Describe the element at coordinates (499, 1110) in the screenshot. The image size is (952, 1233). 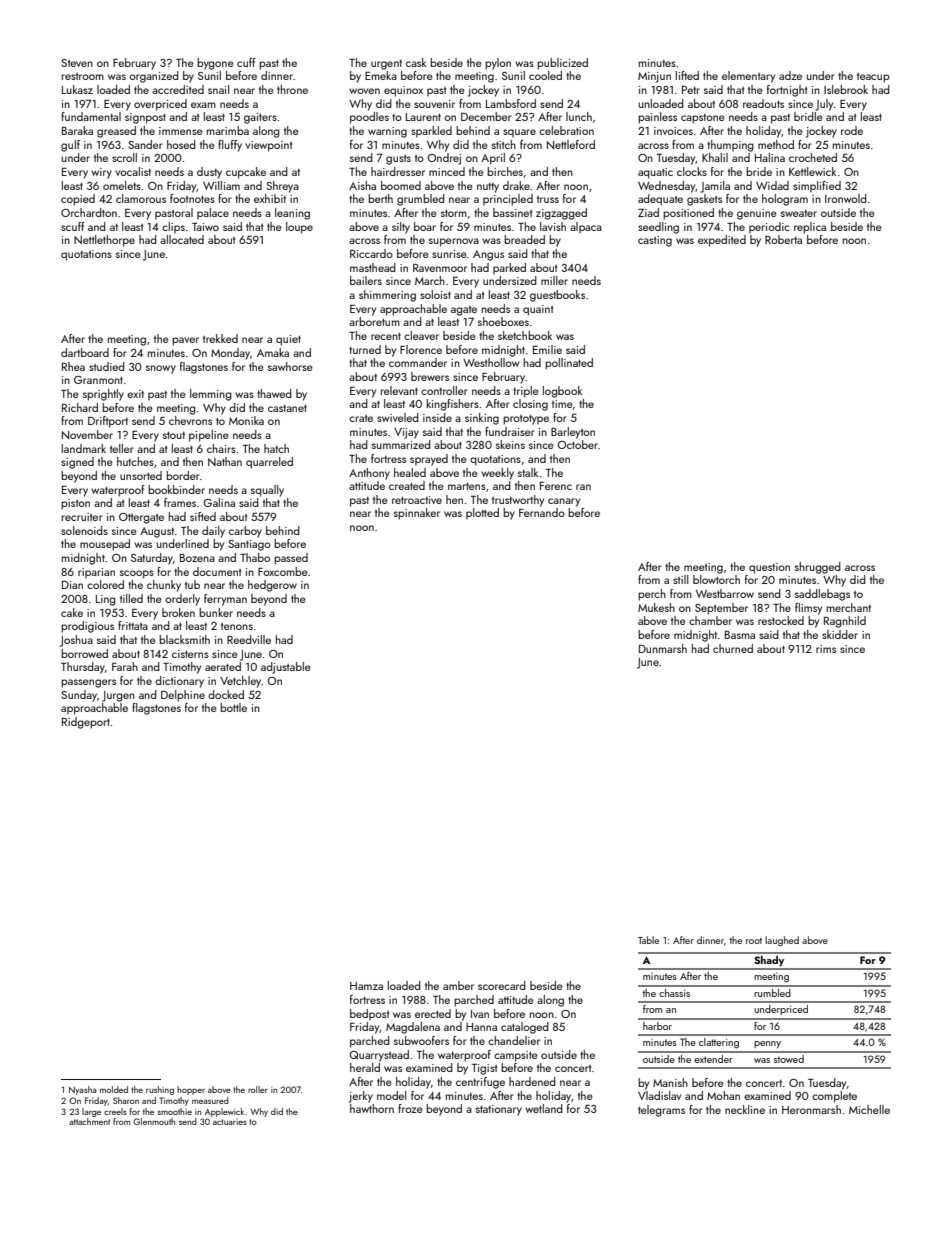
I see `stationary` at that location.
